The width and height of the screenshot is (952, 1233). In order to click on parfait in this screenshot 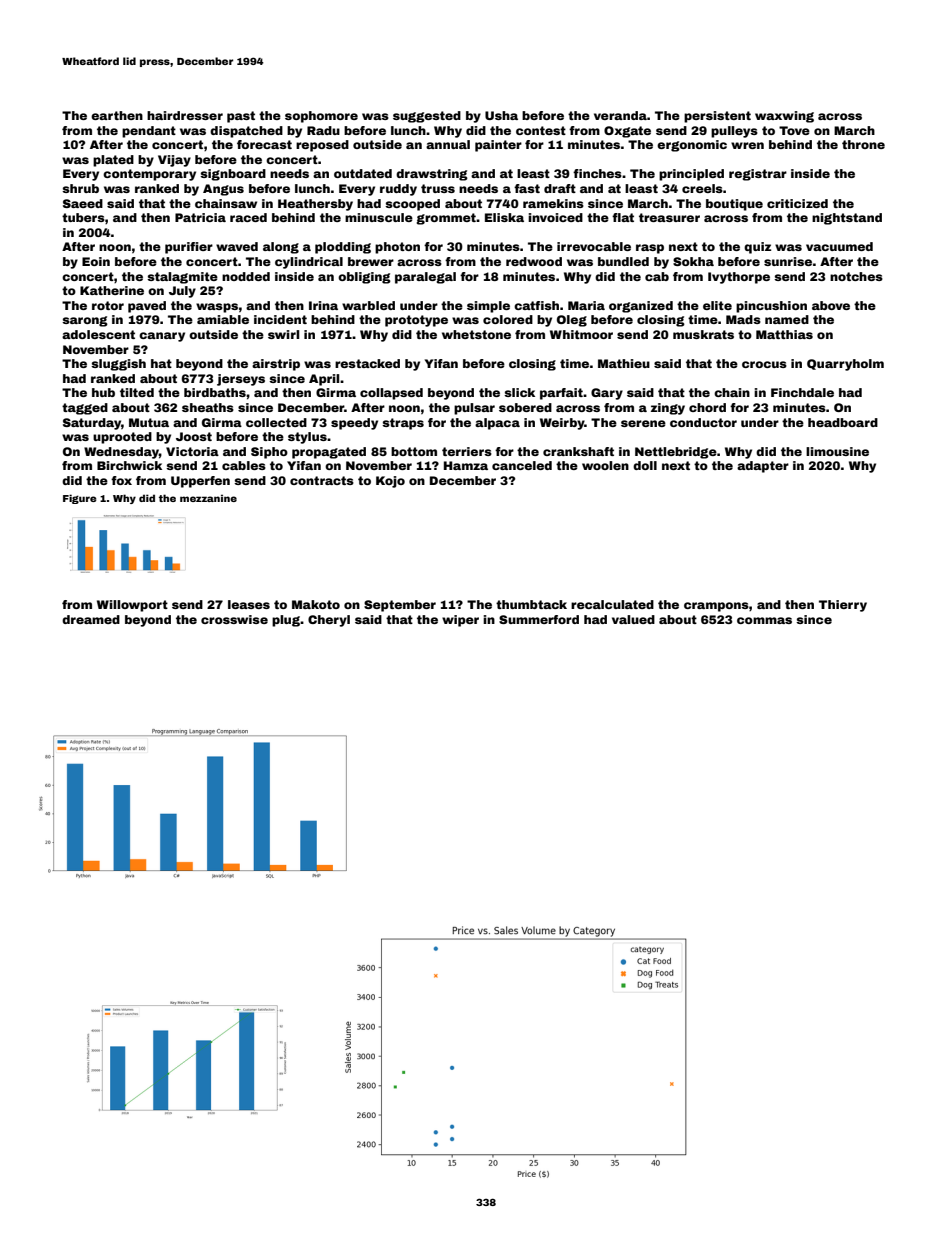, I will do `click(561, 394)`.
